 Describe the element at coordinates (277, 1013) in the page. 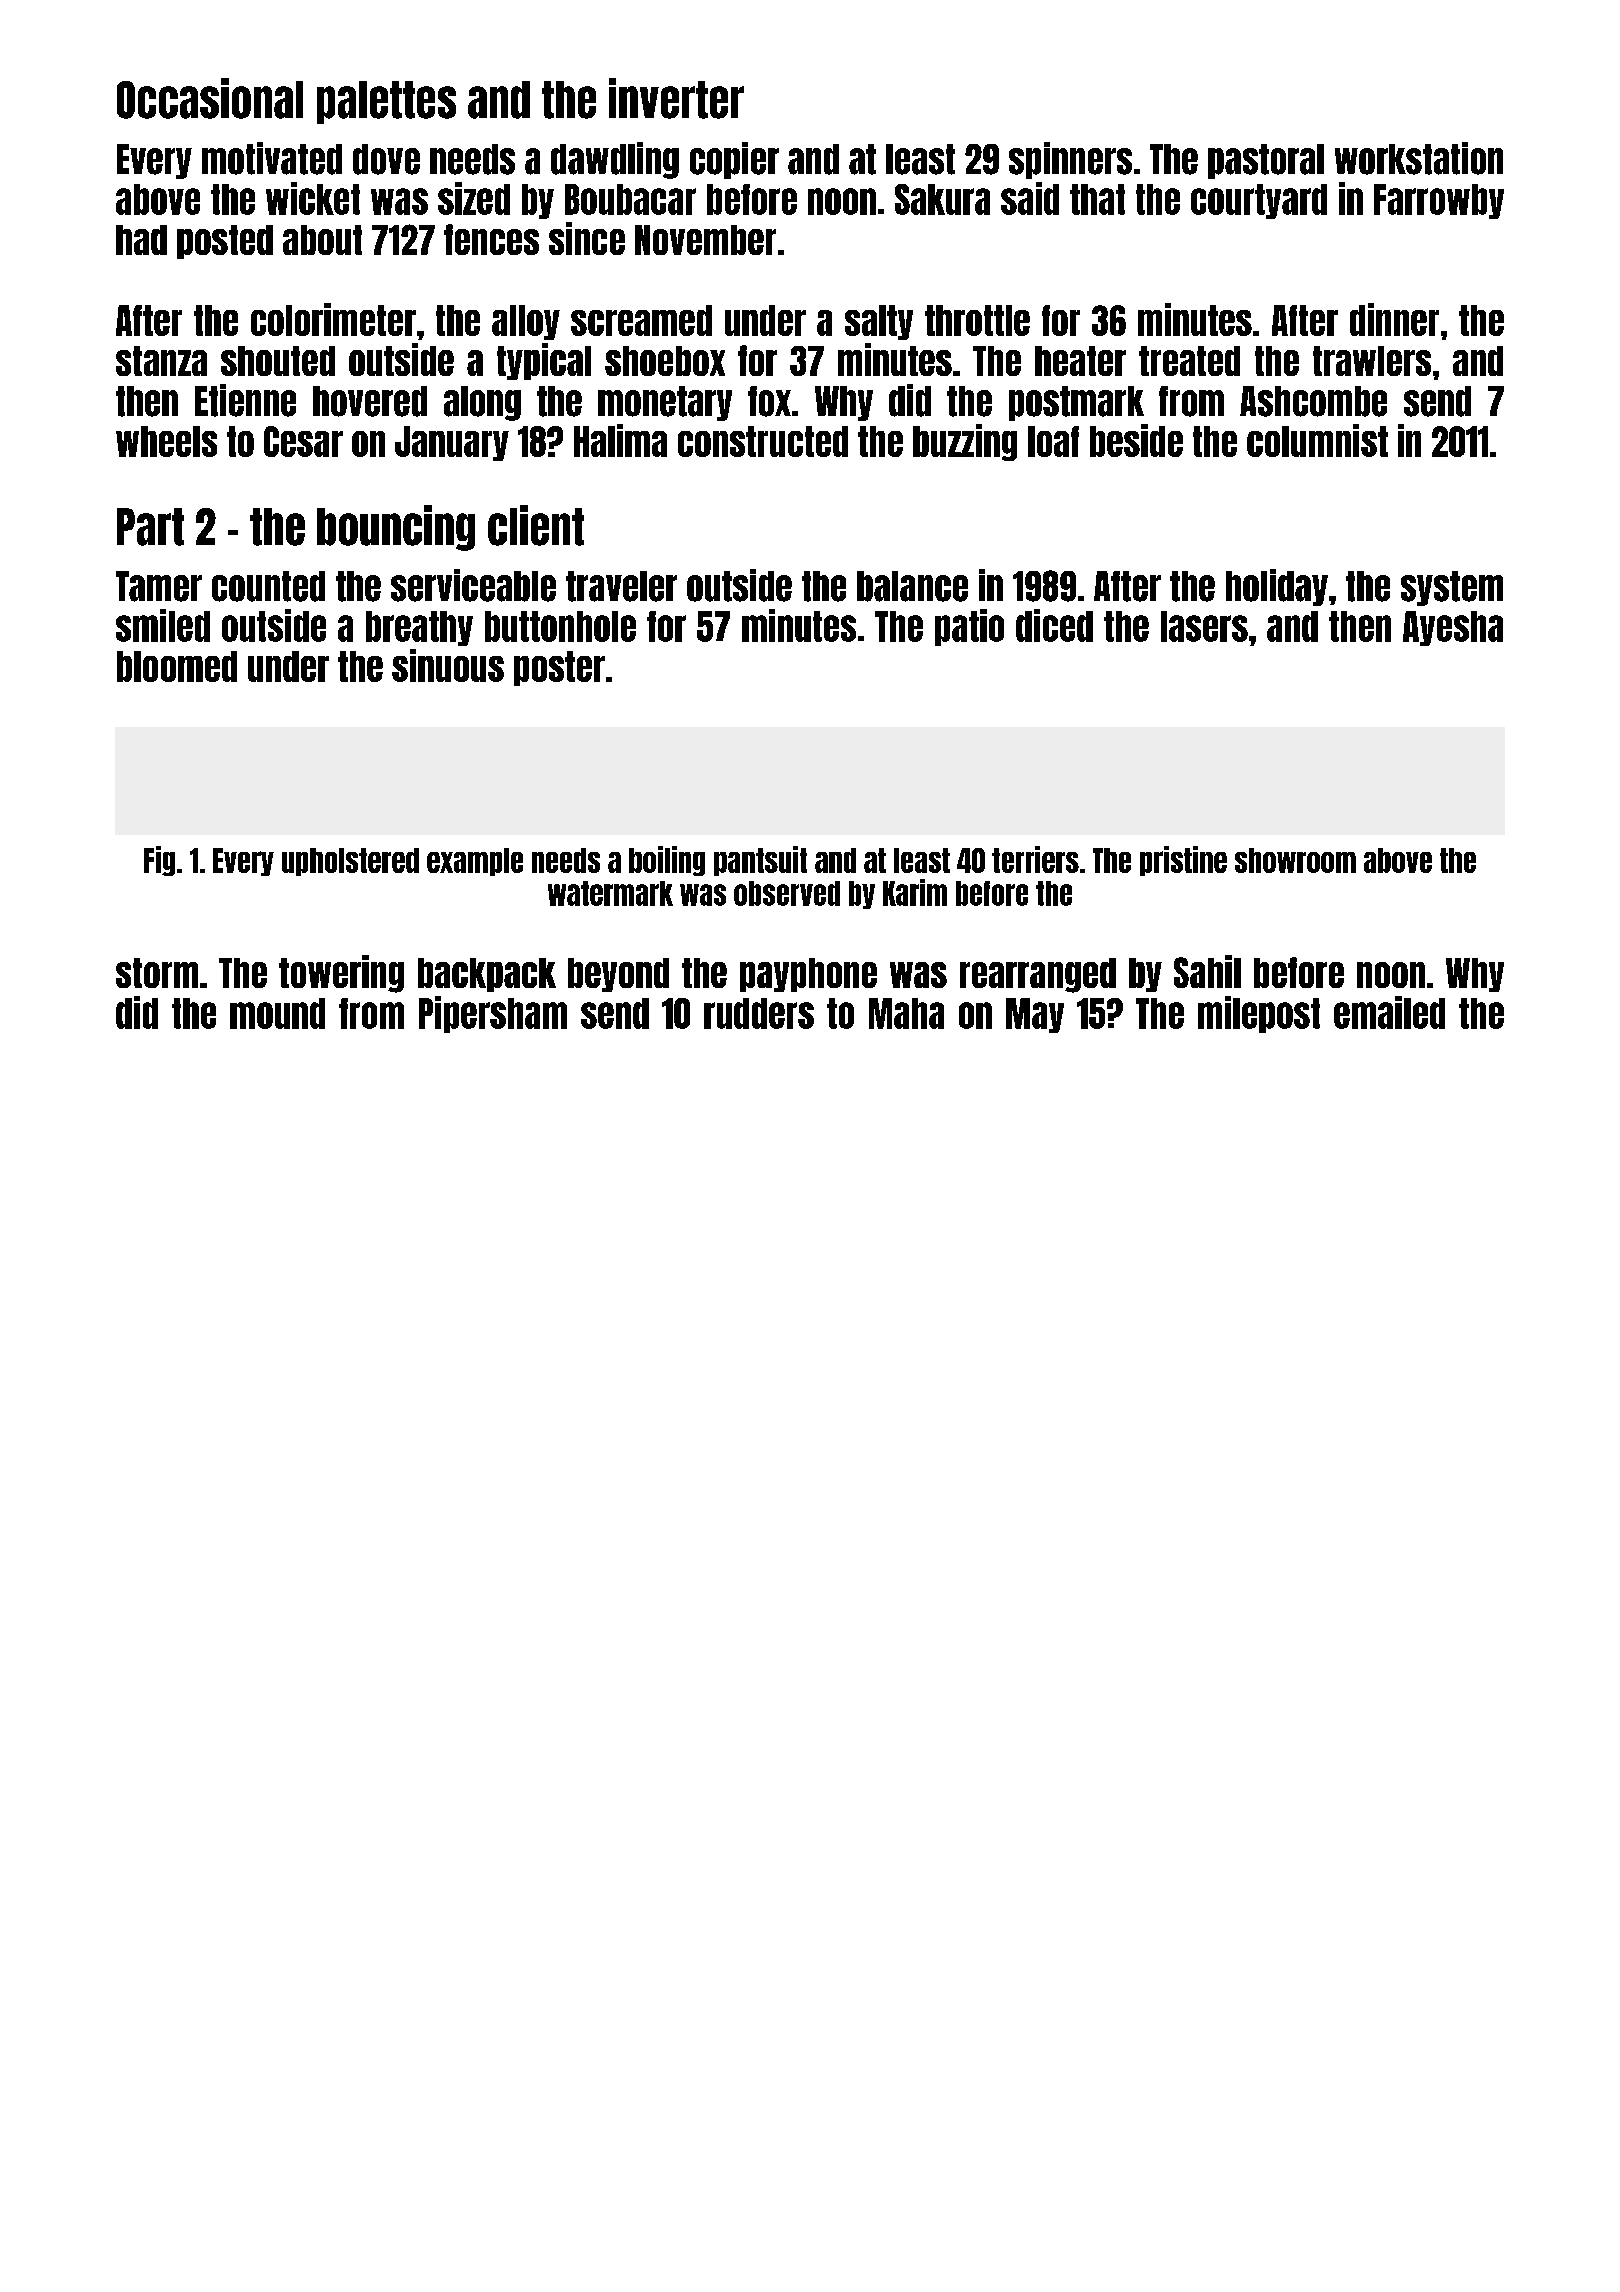

I see `mound` at that location.
